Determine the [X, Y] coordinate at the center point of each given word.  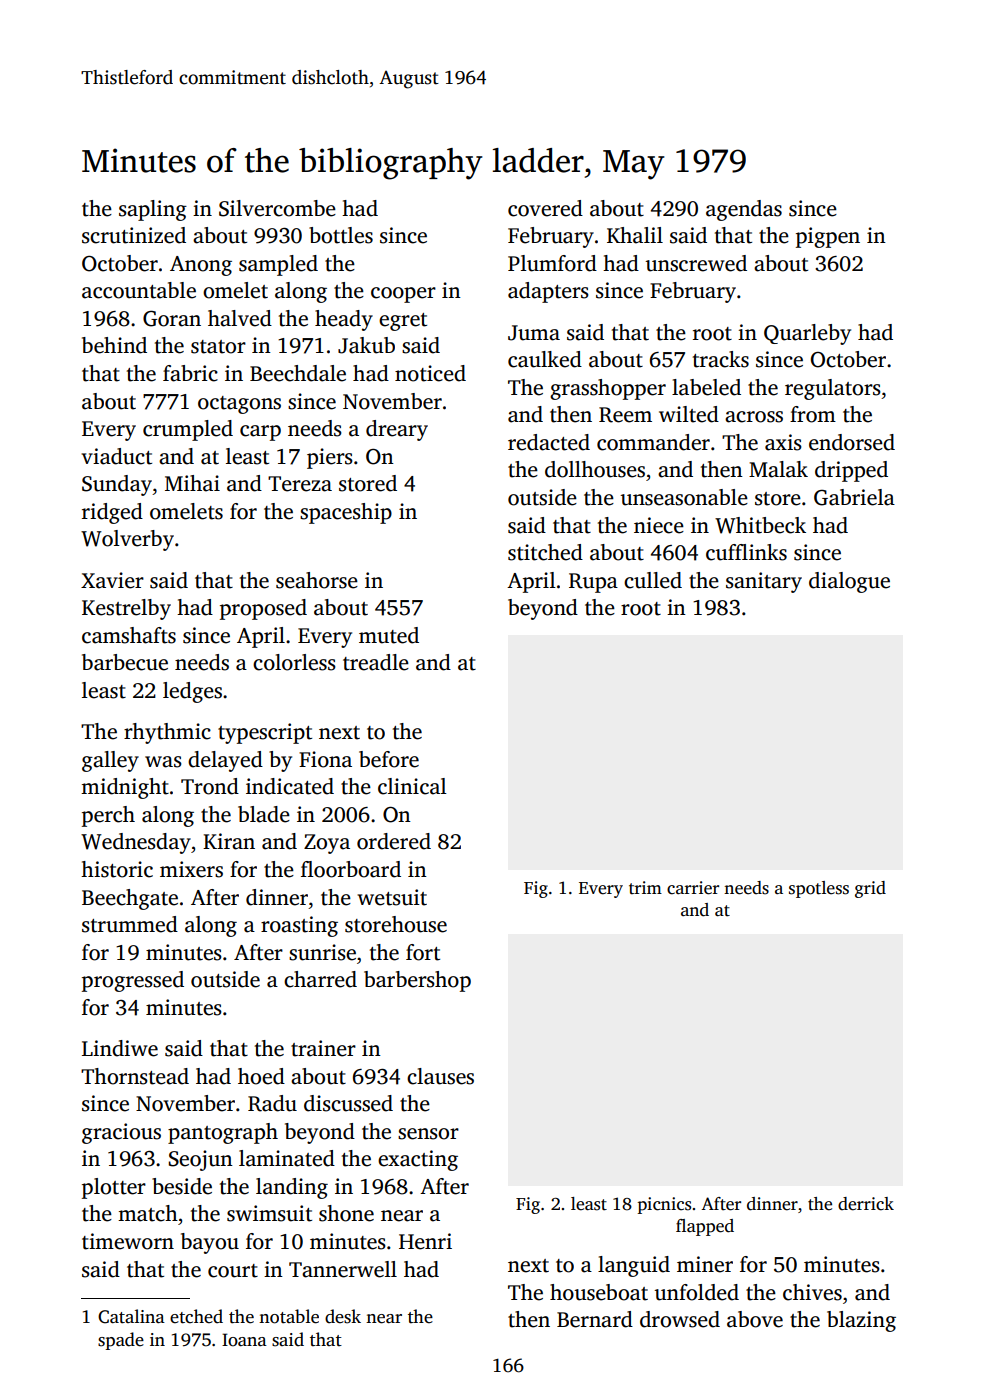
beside [182, 1186]
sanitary [764, 582]
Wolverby [127, 540]
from [813, 414]
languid [634, 1266]
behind [114, 345]
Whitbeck [760, 525]
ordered [394, 841]
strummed [130, 924]
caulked [545, 359]
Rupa [593, 583]
